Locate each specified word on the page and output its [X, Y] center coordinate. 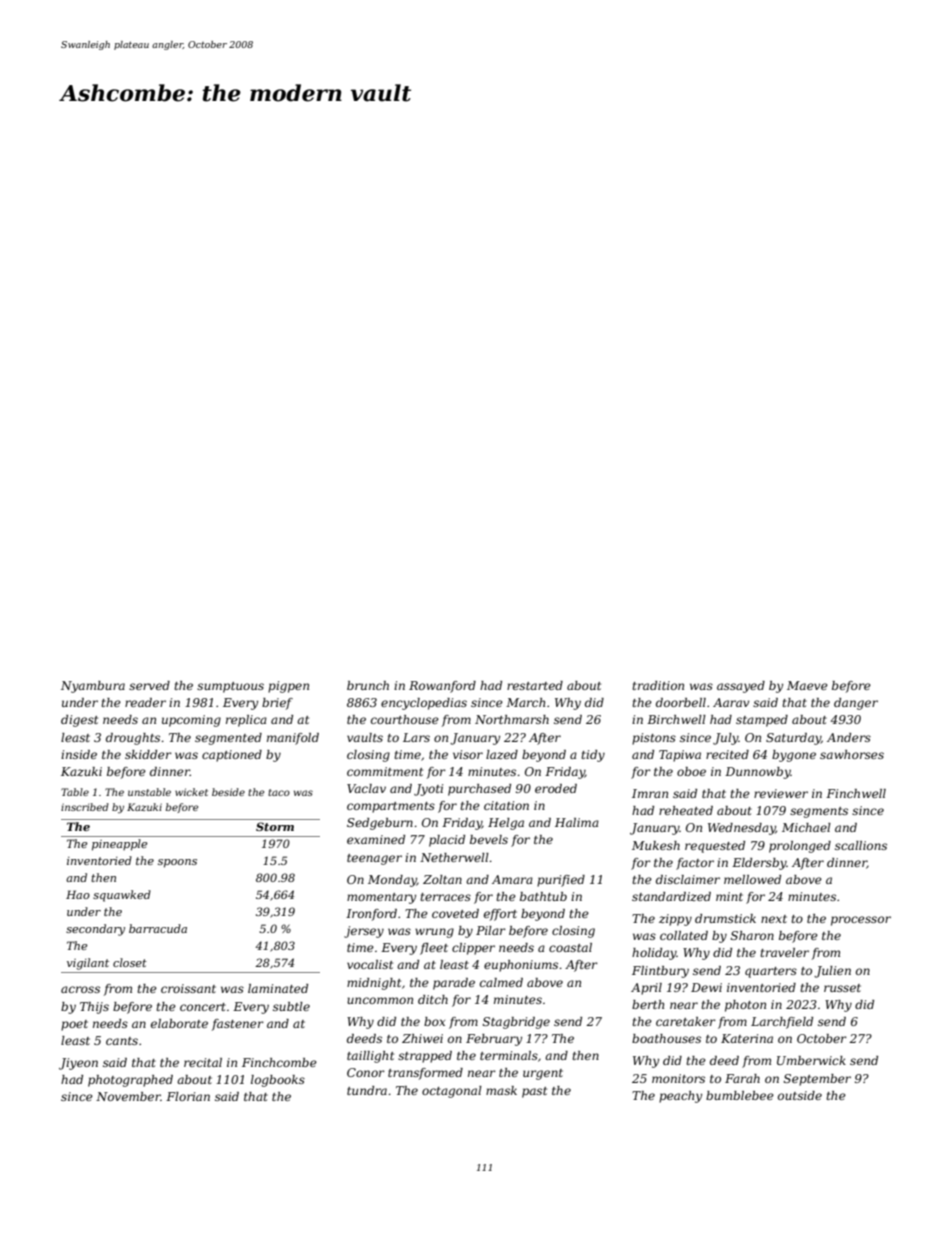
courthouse [405, 719]
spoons [177, 863]
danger [856, 704]
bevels [489, 839]
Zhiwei [422, 1038]
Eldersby [759, 864]
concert [203, 1007]
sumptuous [230, 687]
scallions [861, 845]
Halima [577, 822]
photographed [130, 1081]
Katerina [747, 1038]
